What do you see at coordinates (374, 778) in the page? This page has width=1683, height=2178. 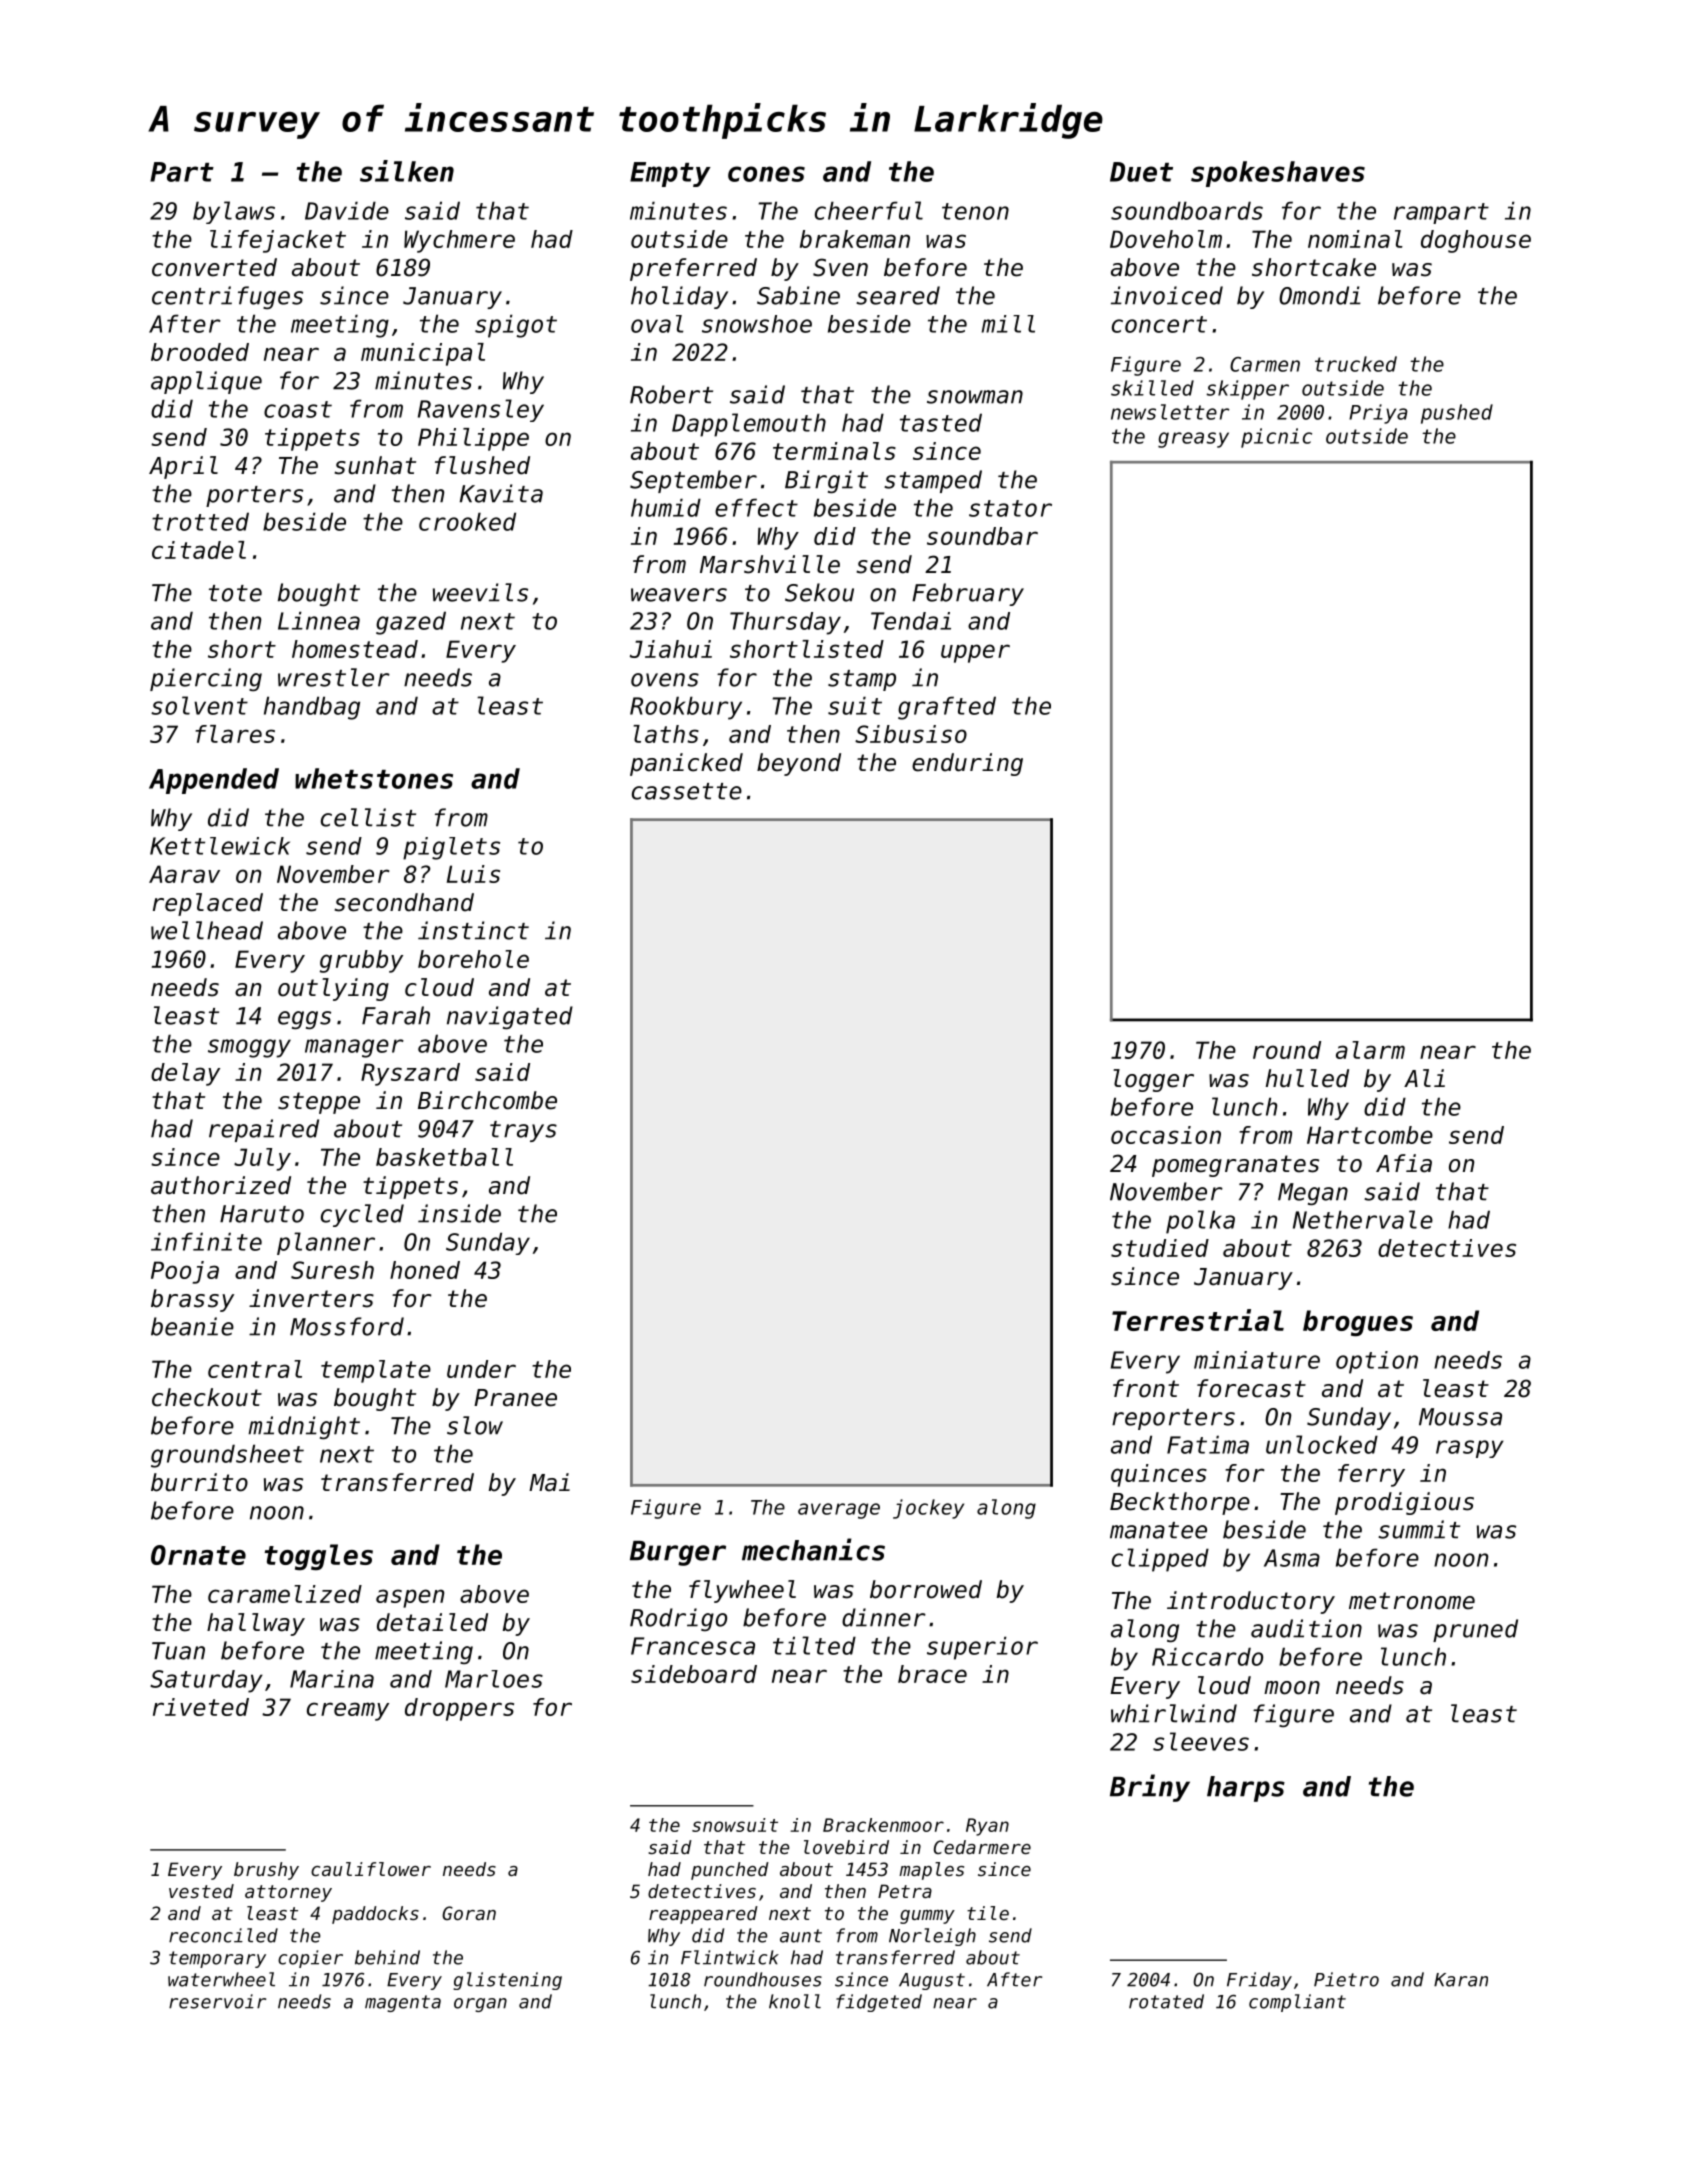 I see `whetstones` at bounding box center [374, 778].
